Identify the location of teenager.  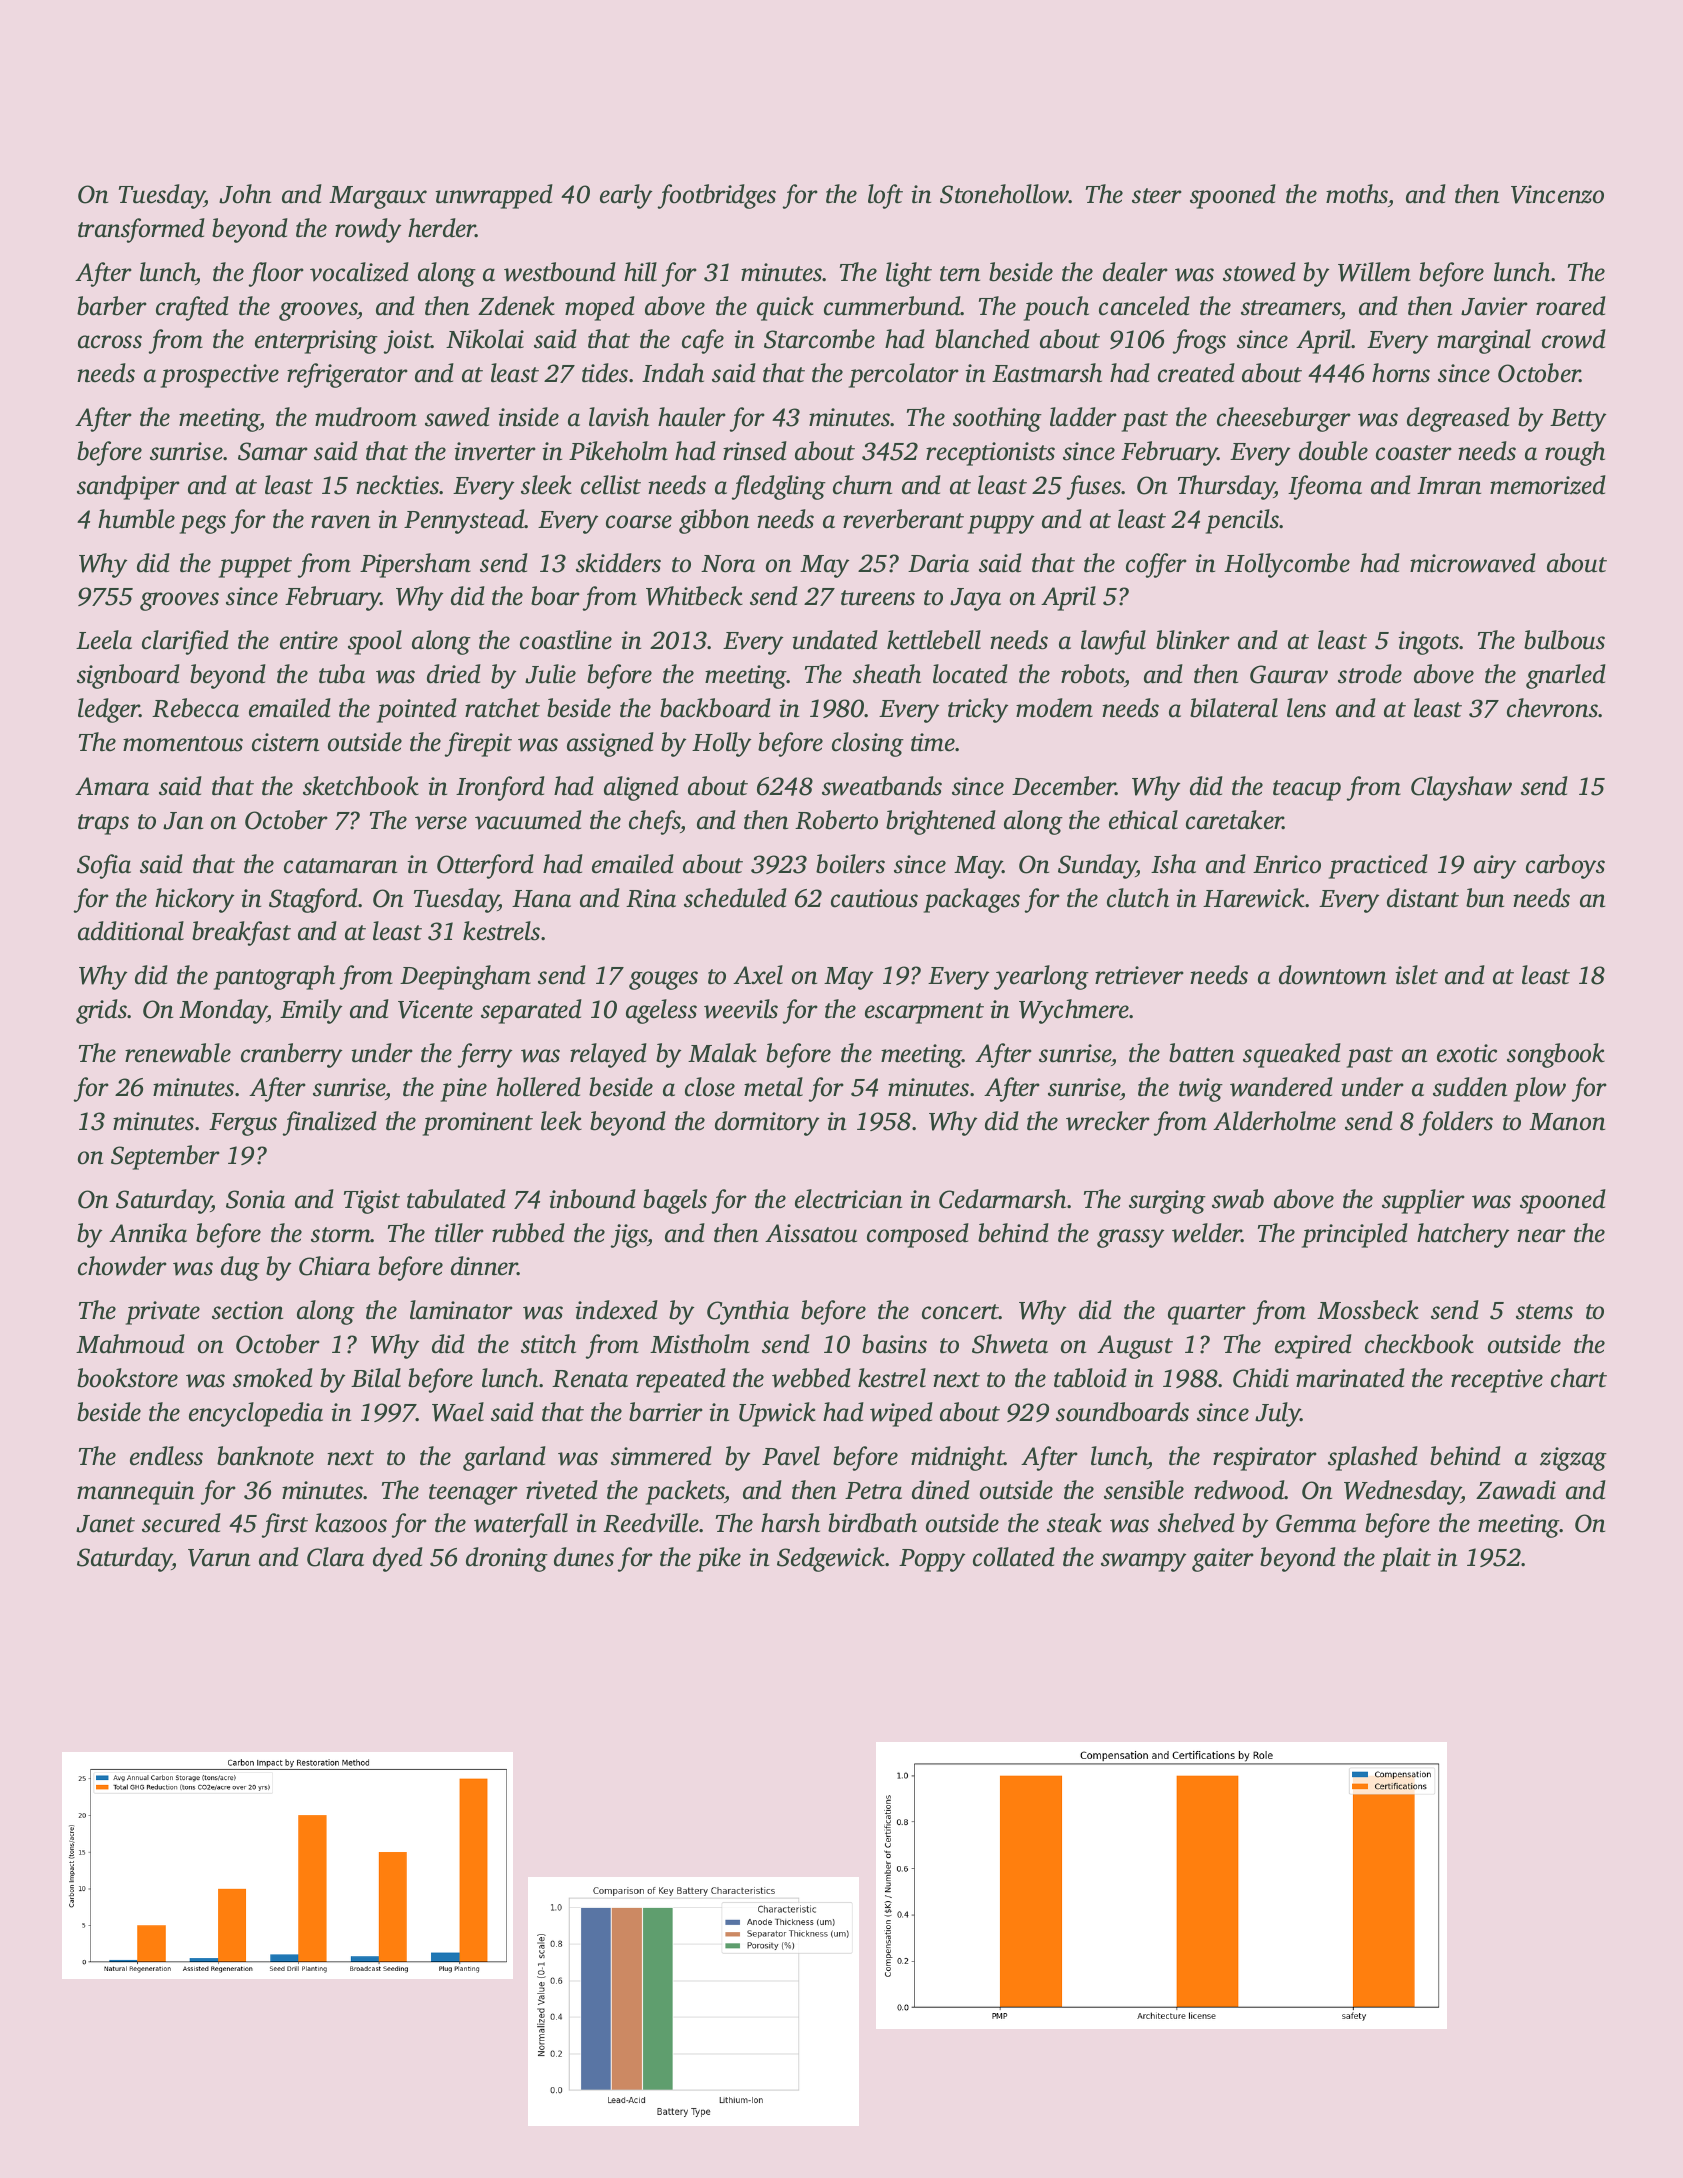
(473, 1494).
